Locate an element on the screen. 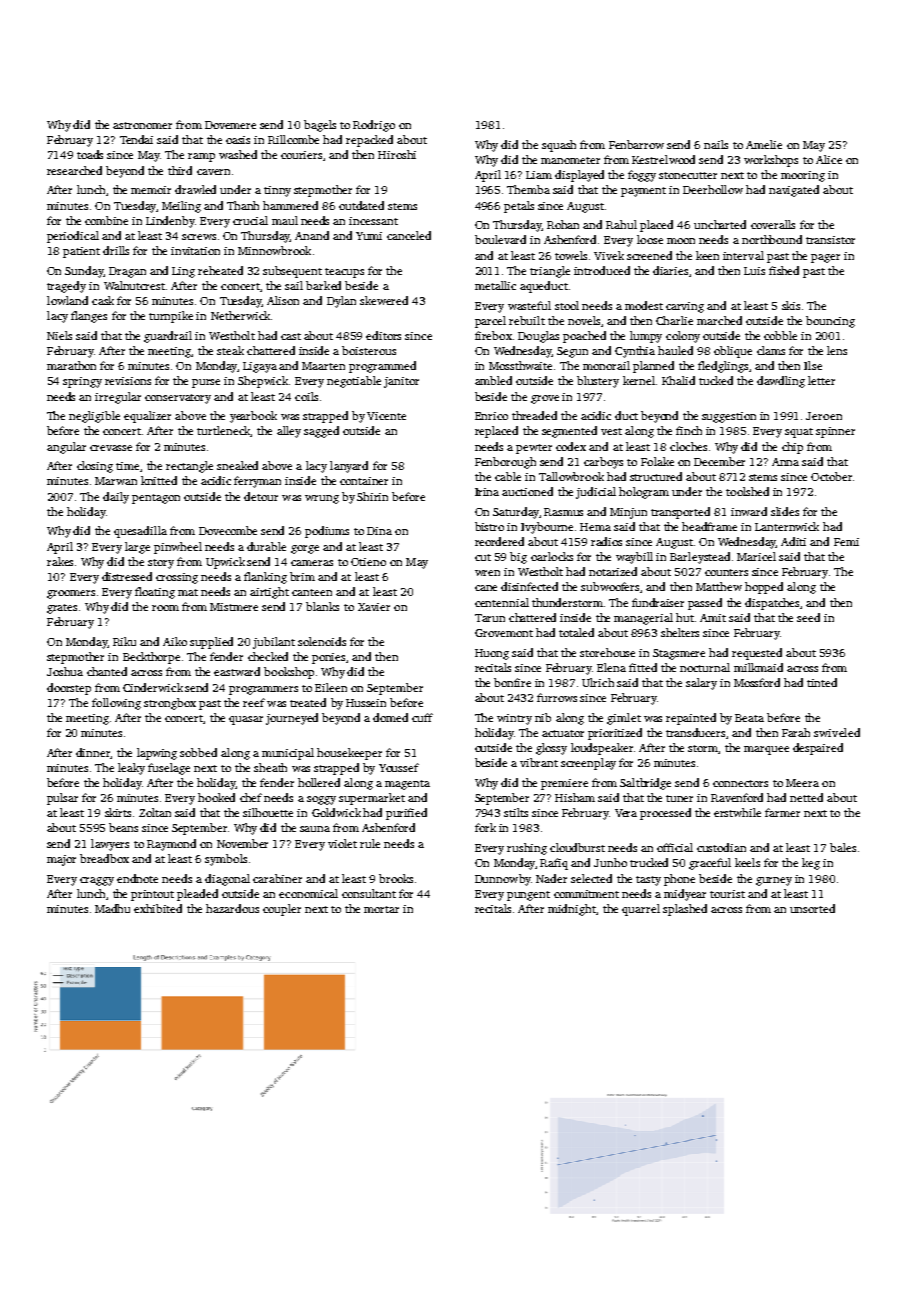  container is located at coordinates (364, 481).
